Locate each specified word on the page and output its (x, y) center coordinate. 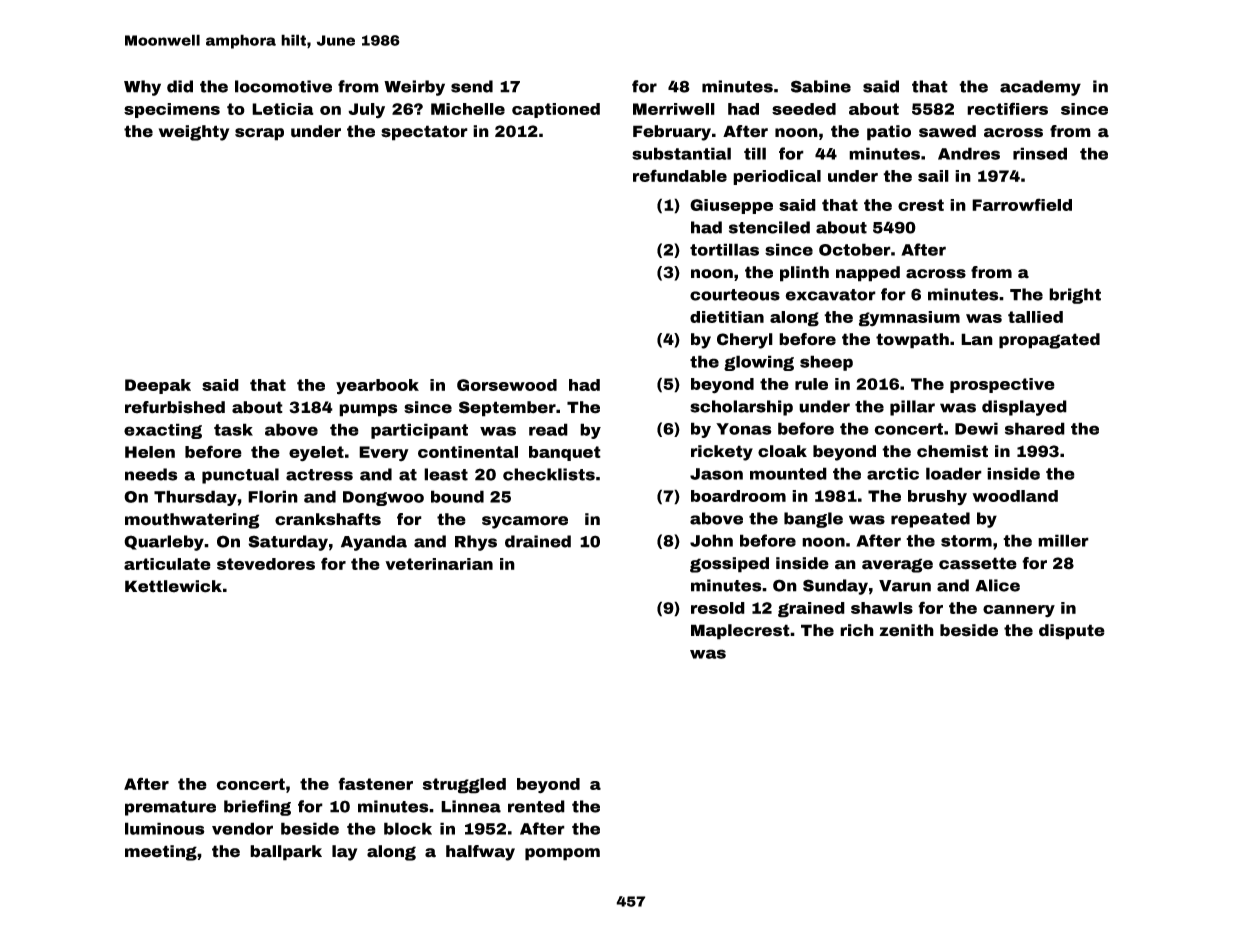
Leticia (283, 109)
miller (1063, 540)
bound (457, 496)
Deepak (158, 386)
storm (966, 541)
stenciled (769, 227)
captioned (556, 110)
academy (1040, 88)
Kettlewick (173, 586)
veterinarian (439, 564)
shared (1035, 428)
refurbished (175, 407)
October (855, 249)
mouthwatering (192, 521)
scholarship (741, 408)
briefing (257, 808)
